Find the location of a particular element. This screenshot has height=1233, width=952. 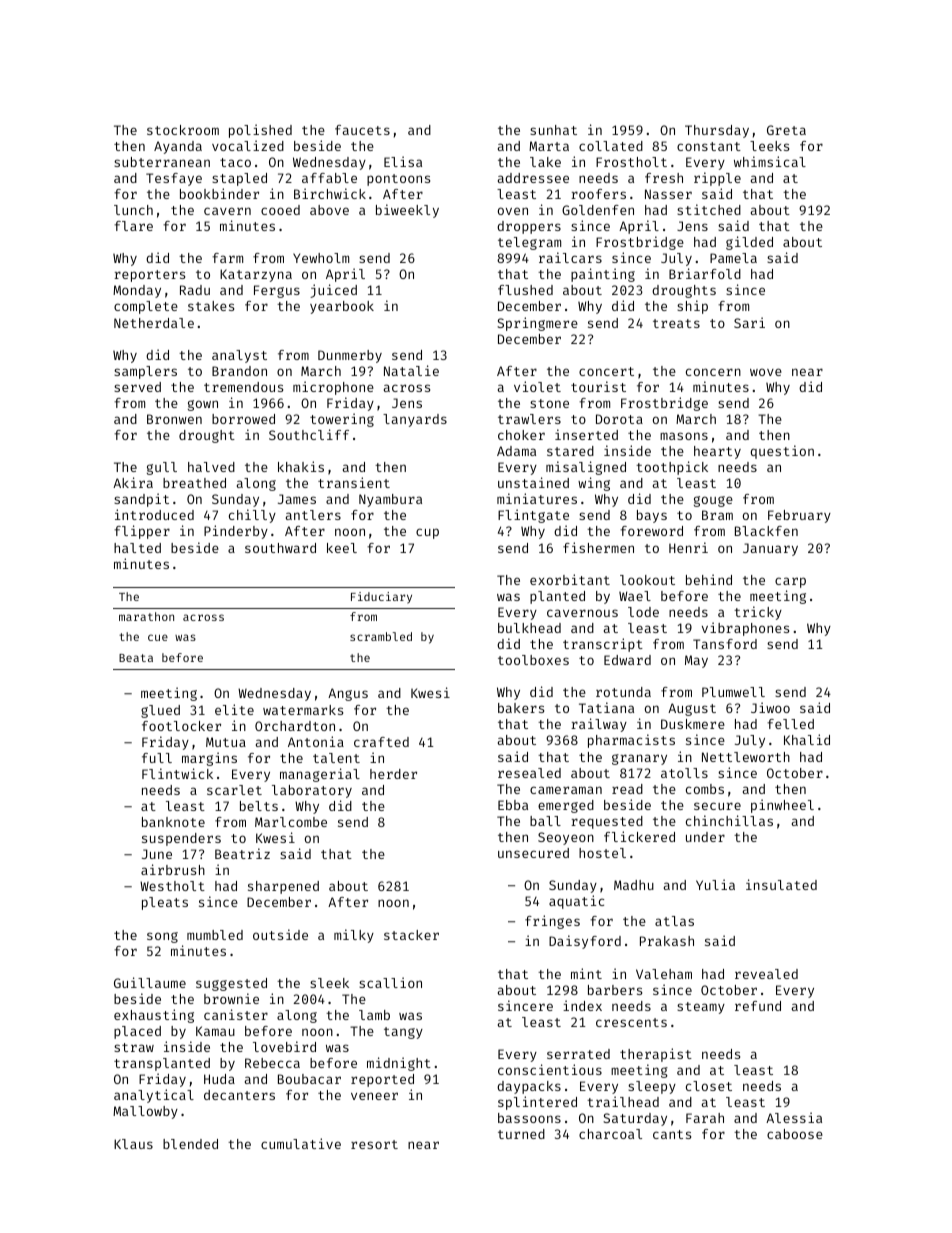

telegram is located at coordinates (529, 243).
